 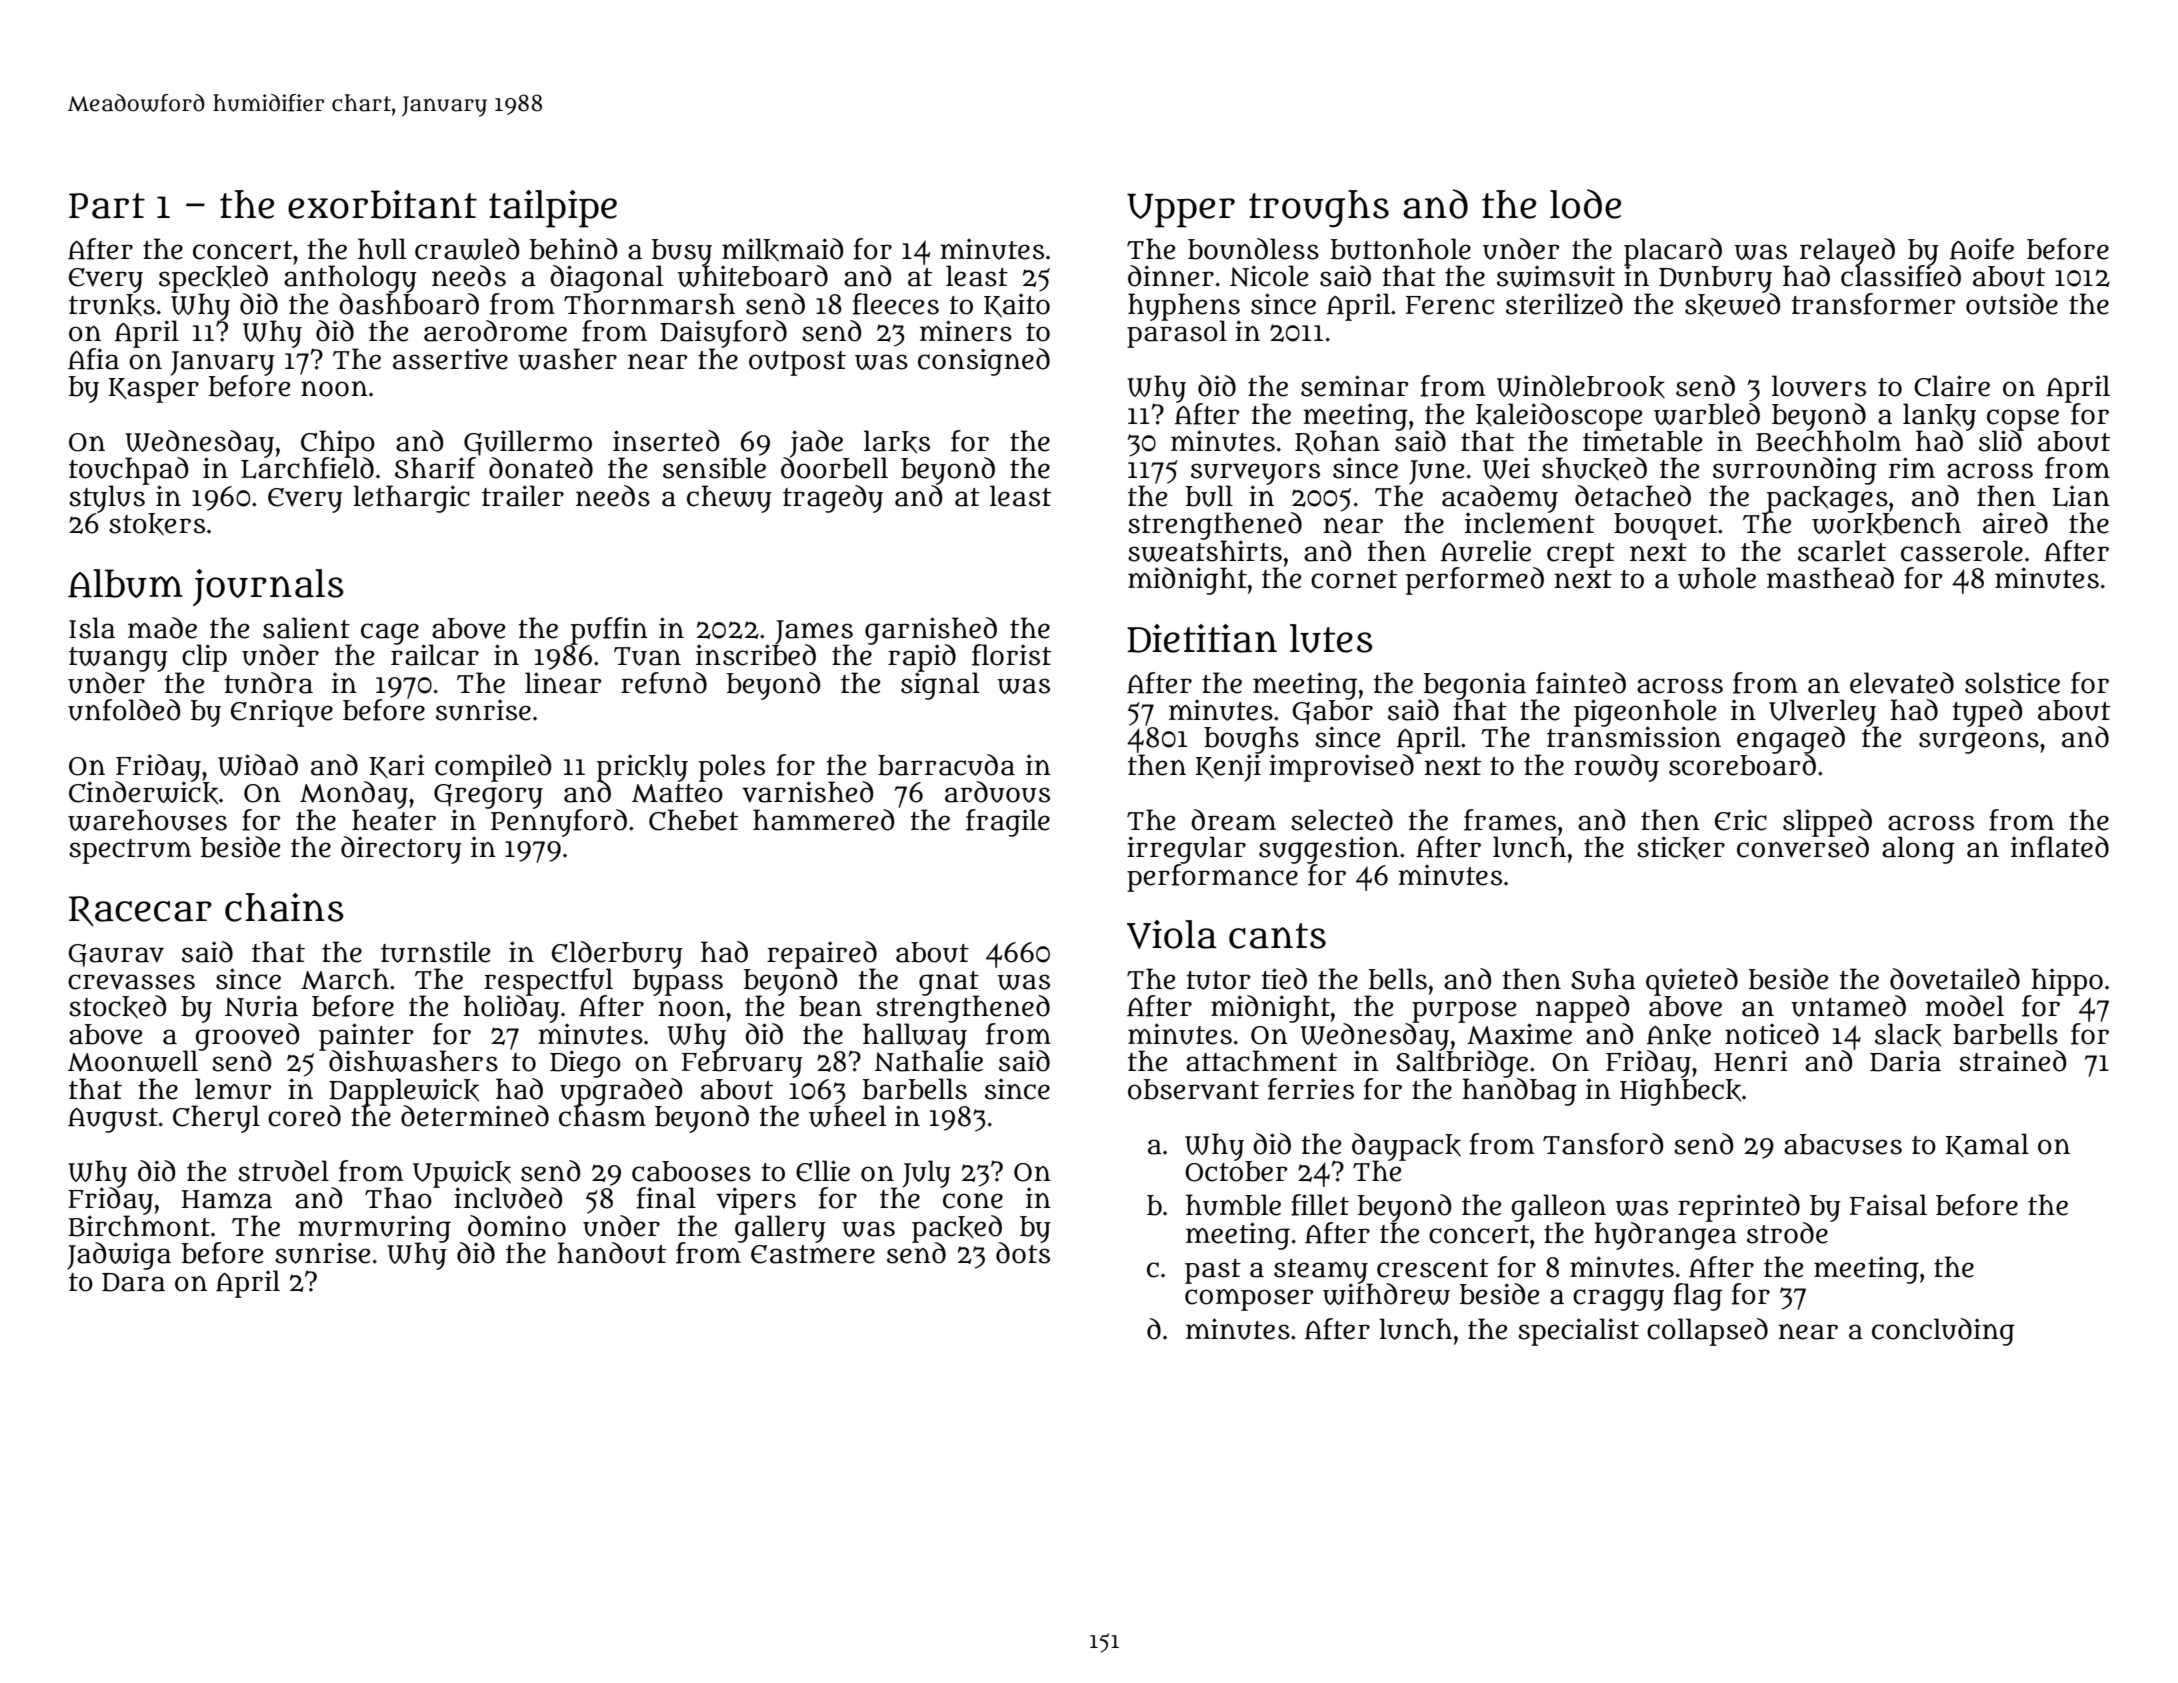 I want to click on whole, so click(x=1717, y=578).
